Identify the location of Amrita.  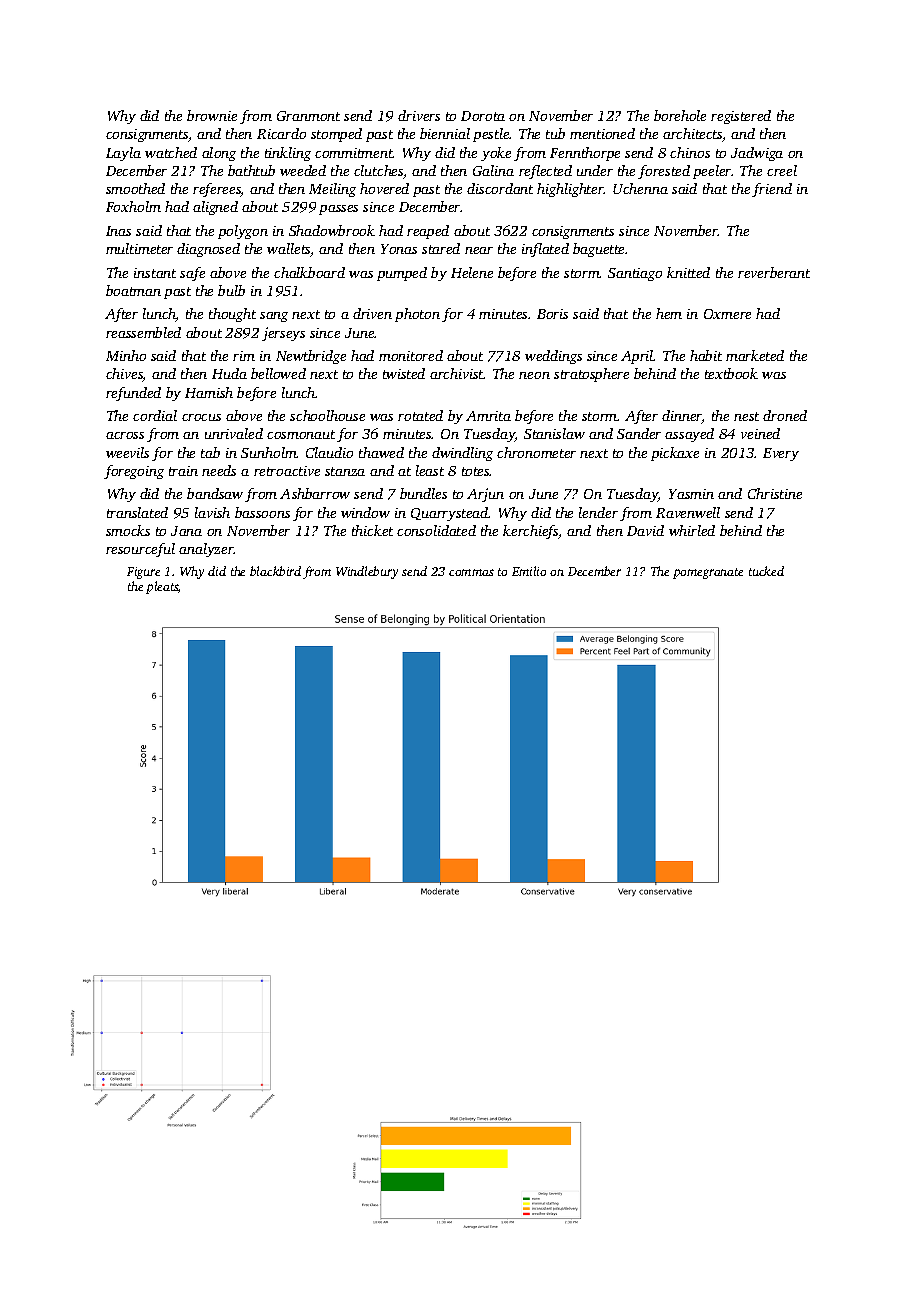
(488, 416).
